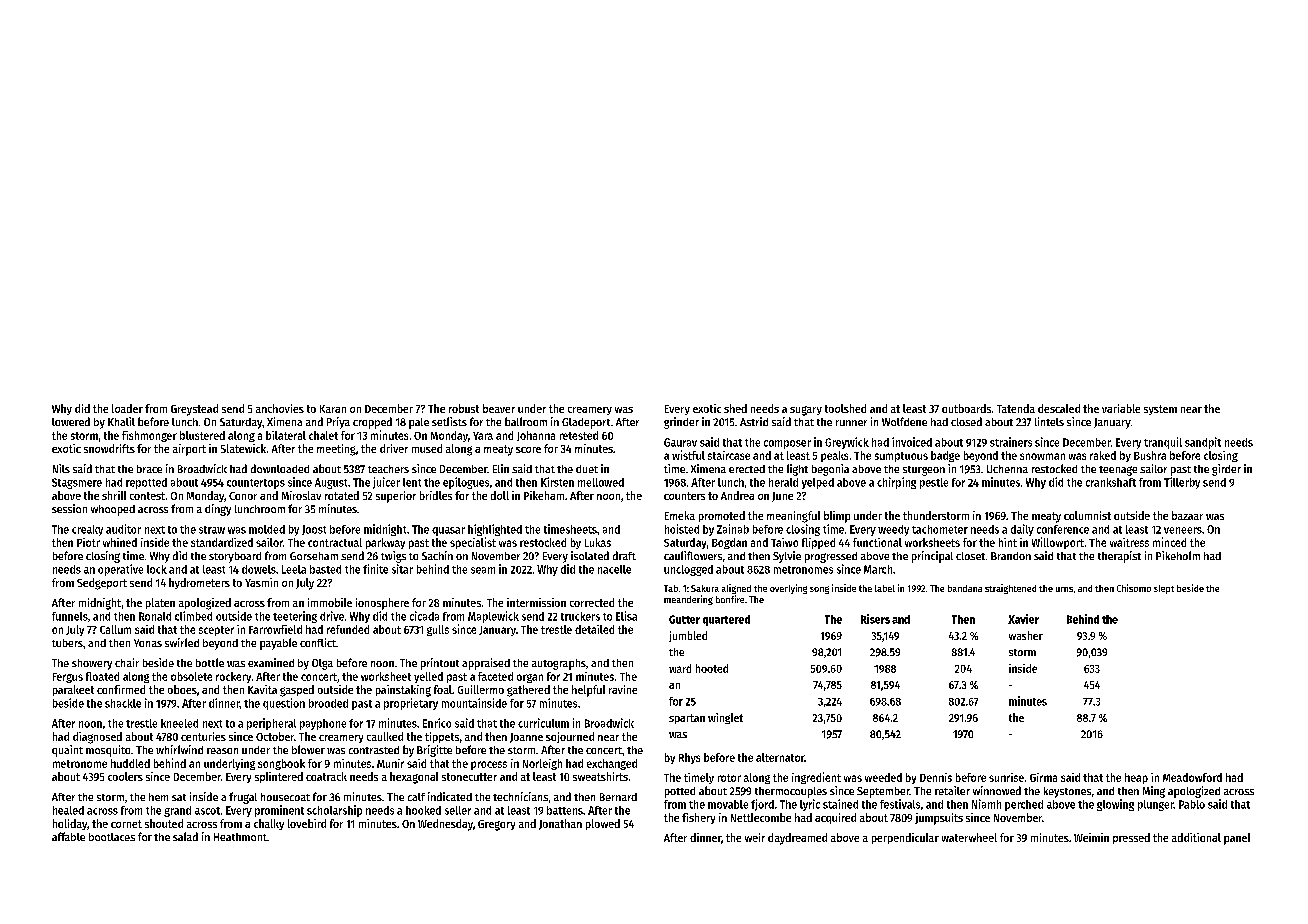 Image resolution: width=1308 pixels, height=924 pixels. What do you see at coordinates (966, 408) in the image?
I see `outboards` at bounding box center [966, 408].
